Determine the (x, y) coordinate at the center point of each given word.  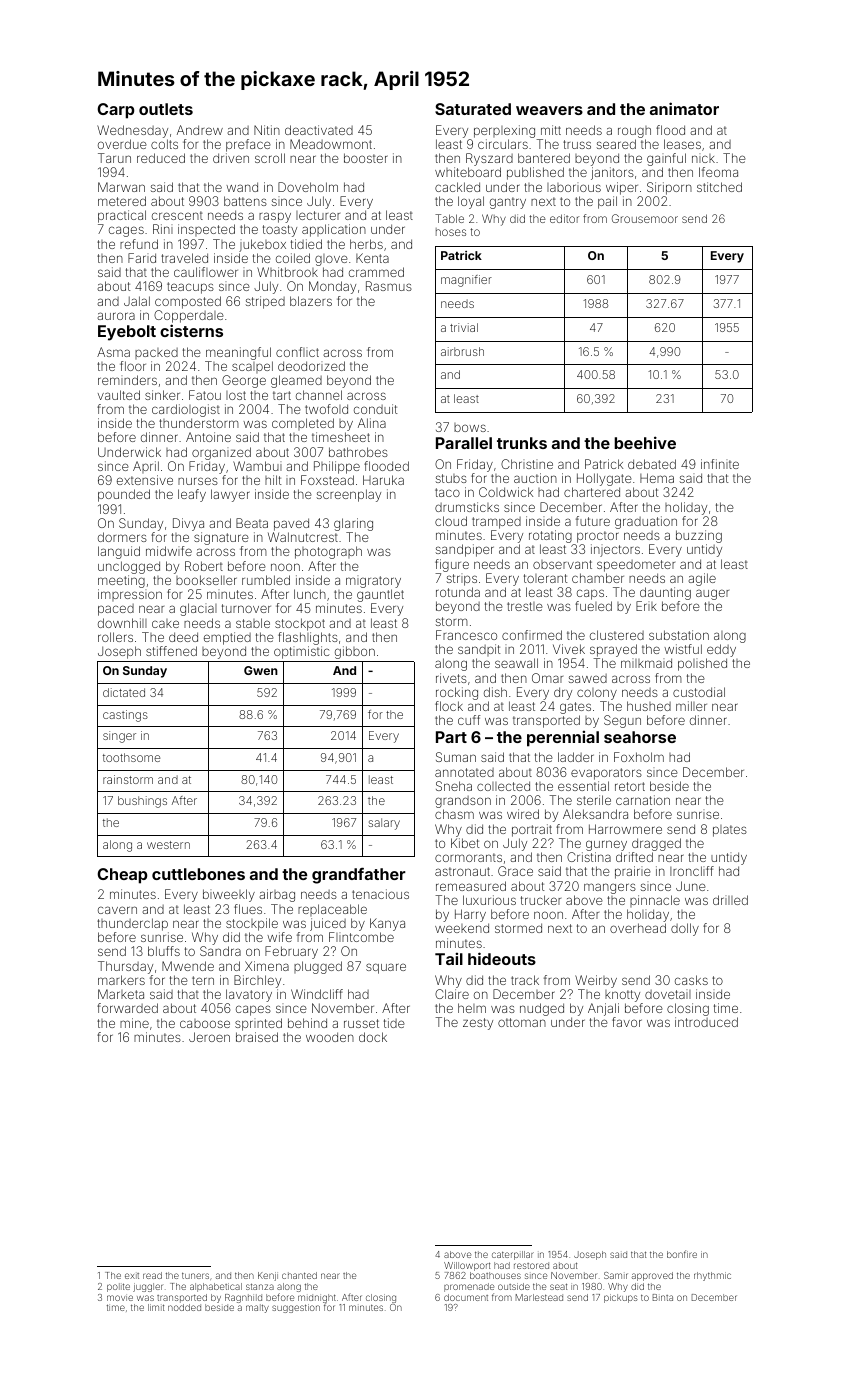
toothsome (131, 757)
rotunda (458, 592)
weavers (549, 110)
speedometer (636, 566)
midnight (317, 1299)
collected (503, 786)
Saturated (473, 109)
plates (730, 831)
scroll (270, 158)
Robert (204, 566)
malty (257, 1308)
